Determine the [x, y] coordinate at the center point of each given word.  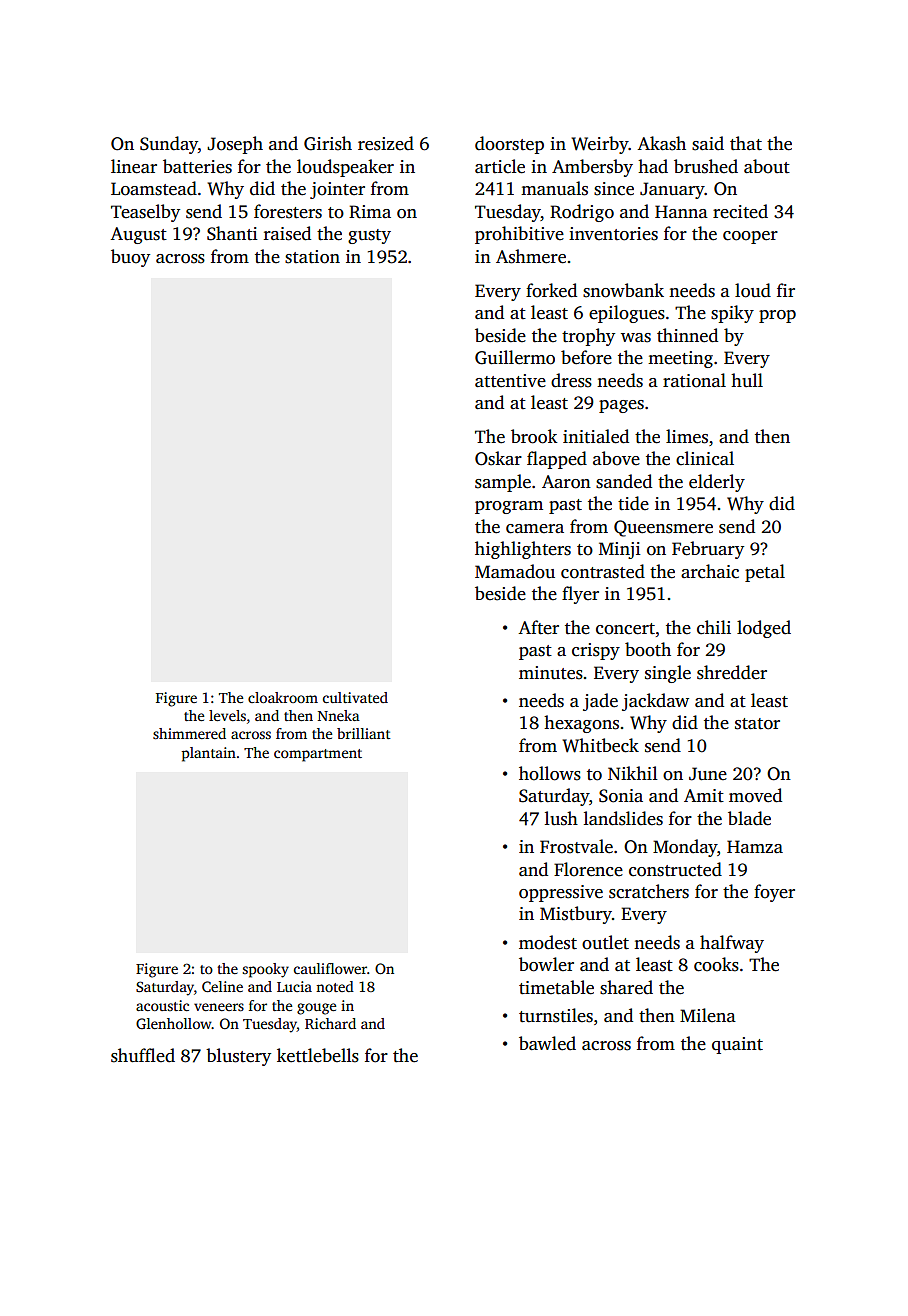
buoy [130, 258]
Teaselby [145, 213]
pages [621, 406]
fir [786, 290]
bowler [546, 964]
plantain [209, 754]
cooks [716, 964]
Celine [222, 986]
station [312, 257]
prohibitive [519, 235]
